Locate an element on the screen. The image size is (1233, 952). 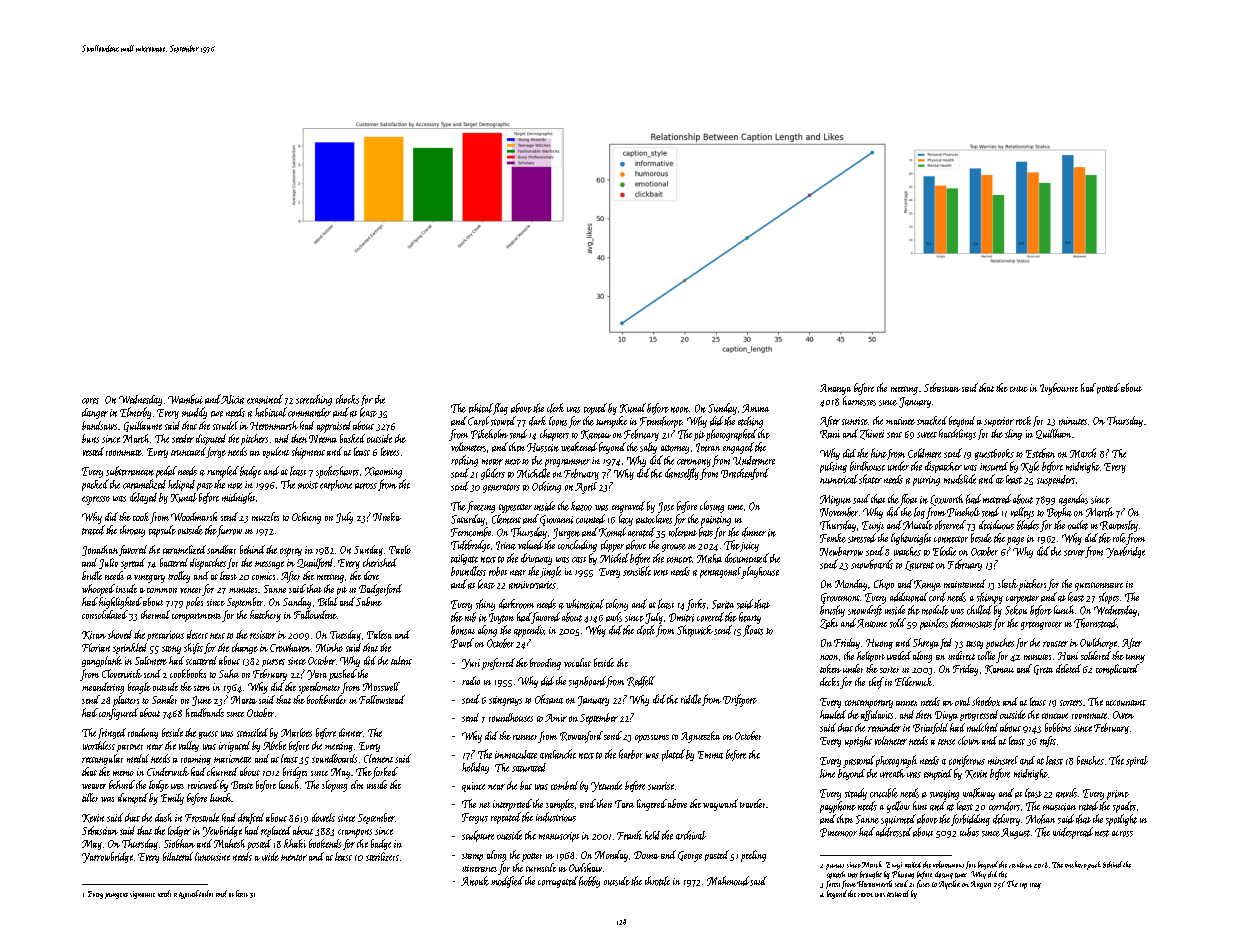
squirmed is located at coordinates (898, 820).
